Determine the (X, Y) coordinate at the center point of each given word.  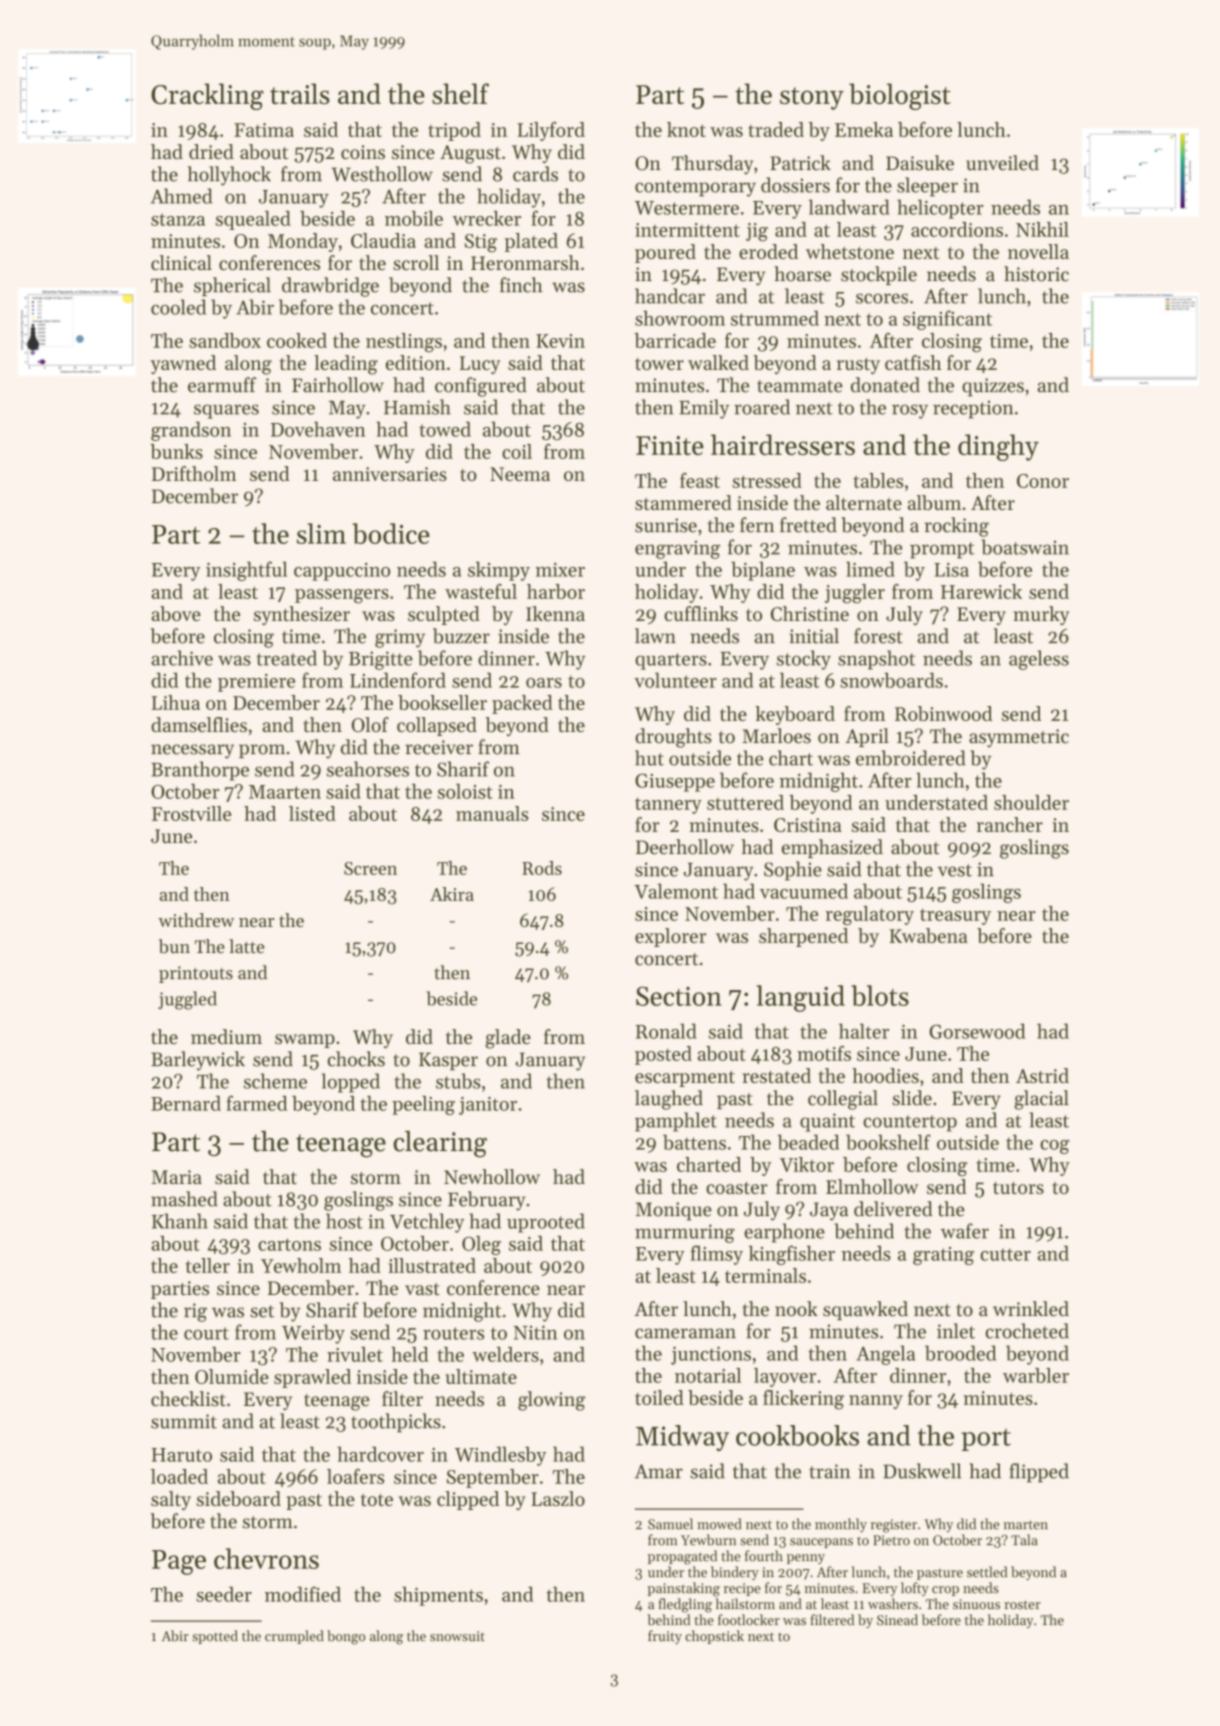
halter (864, 1031)
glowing (551, 1401)
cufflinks (701, 613)
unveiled (1002, 163)
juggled (187, 1000)
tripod (454, 131)
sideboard (238, 1498)
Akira (452, 894)
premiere (256, 683)
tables (878, 480)
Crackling (207, 96)
